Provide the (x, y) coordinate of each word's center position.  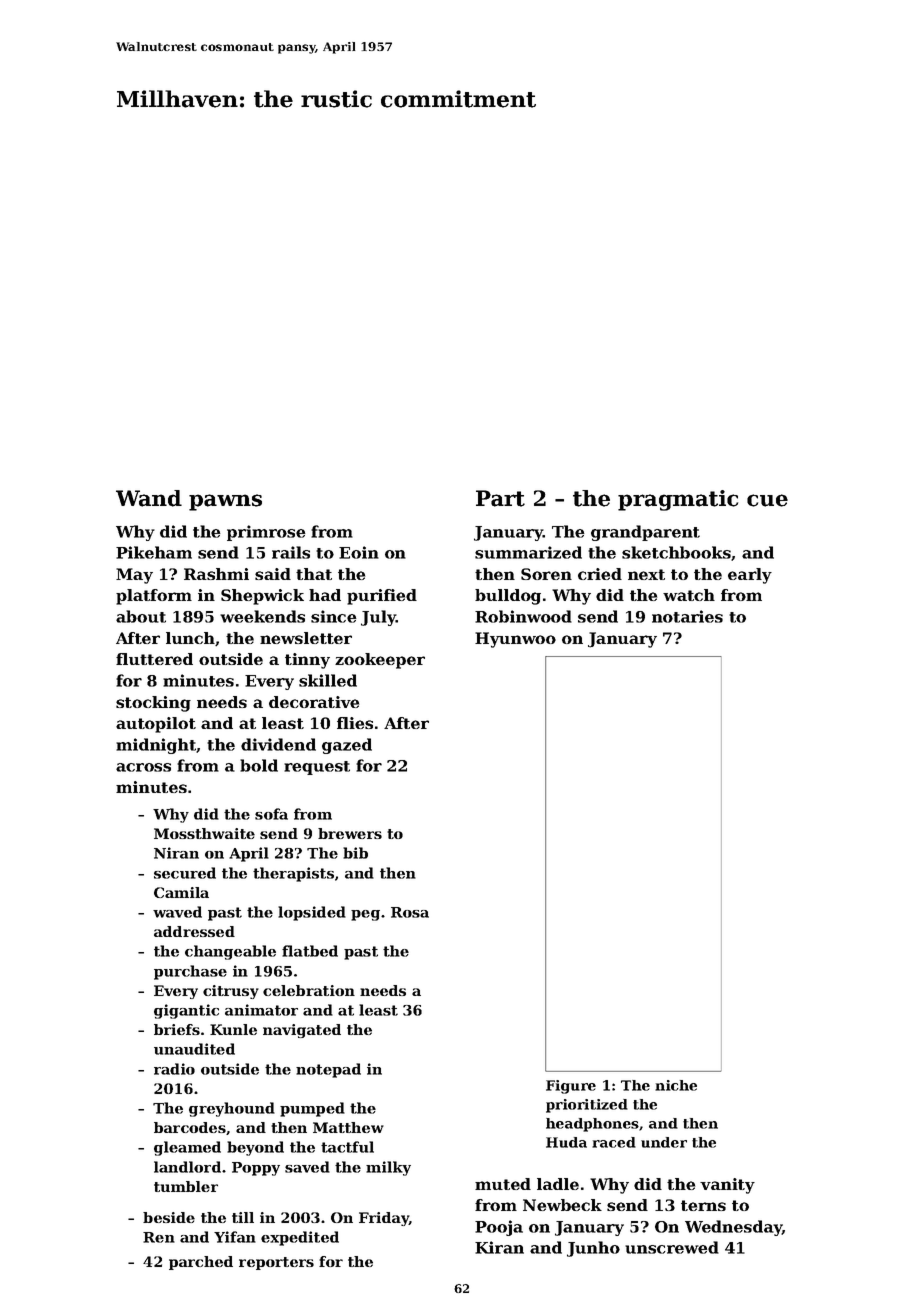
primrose (266, 533)
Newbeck (562, 1205)
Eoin (359, 552)
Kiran (499, 1247)
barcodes (190, 1127)
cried (600, 574)
